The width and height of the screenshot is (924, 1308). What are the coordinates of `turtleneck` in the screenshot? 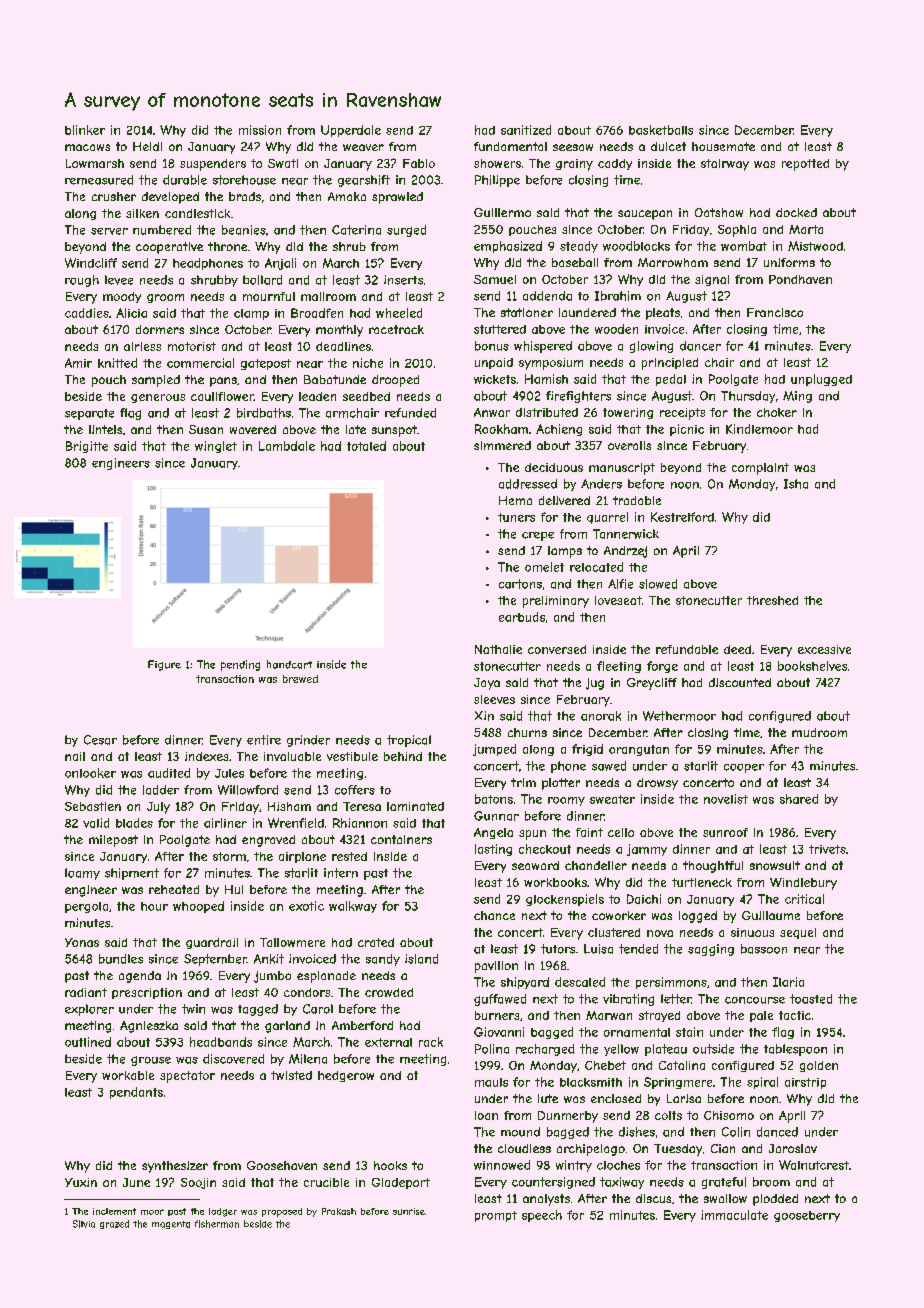 It's located at (702, 882).
